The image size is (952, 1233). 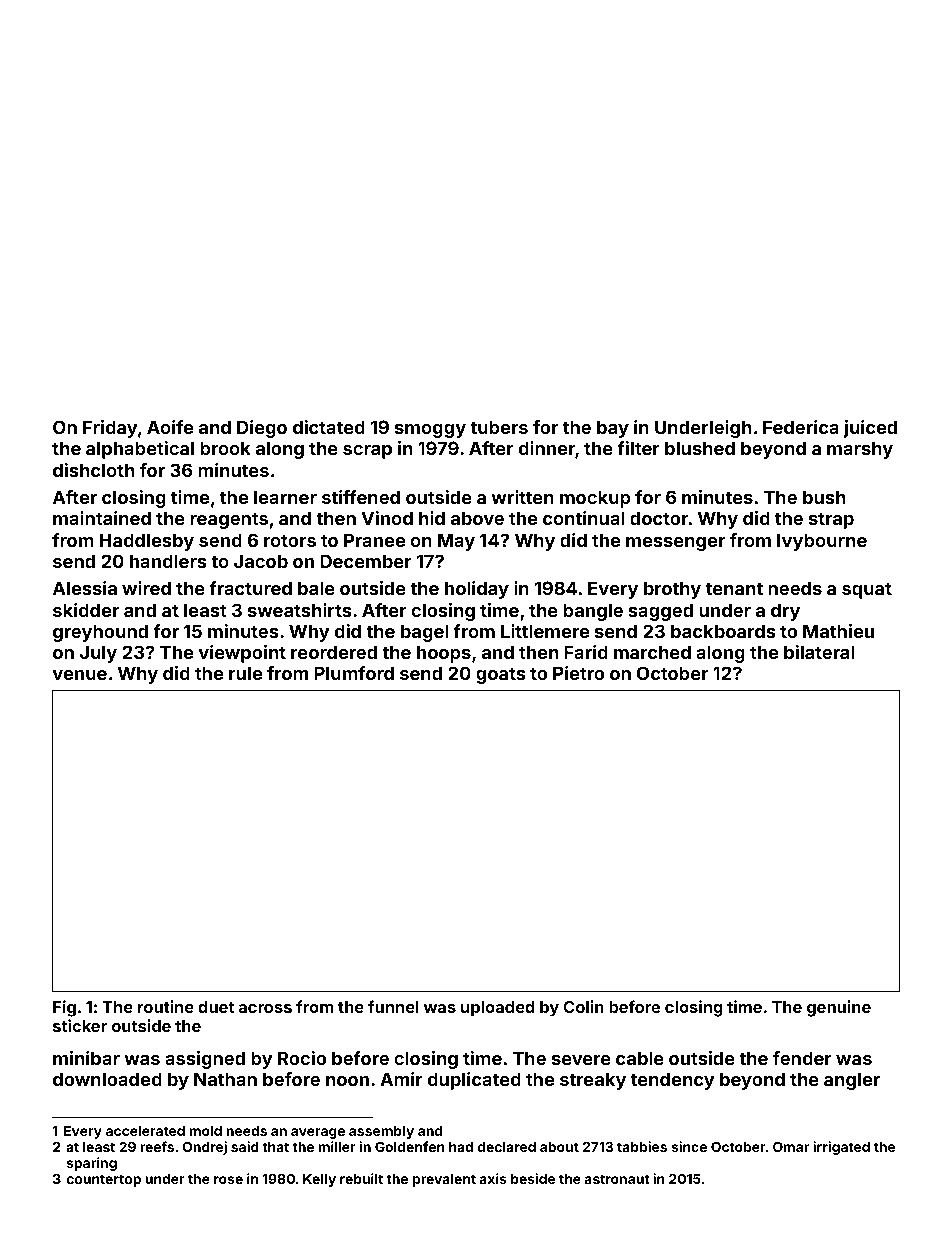 What do you see at coordinates (499, 427) in the screenshot?
I see `tubers` at bounding box center [499, 427].
